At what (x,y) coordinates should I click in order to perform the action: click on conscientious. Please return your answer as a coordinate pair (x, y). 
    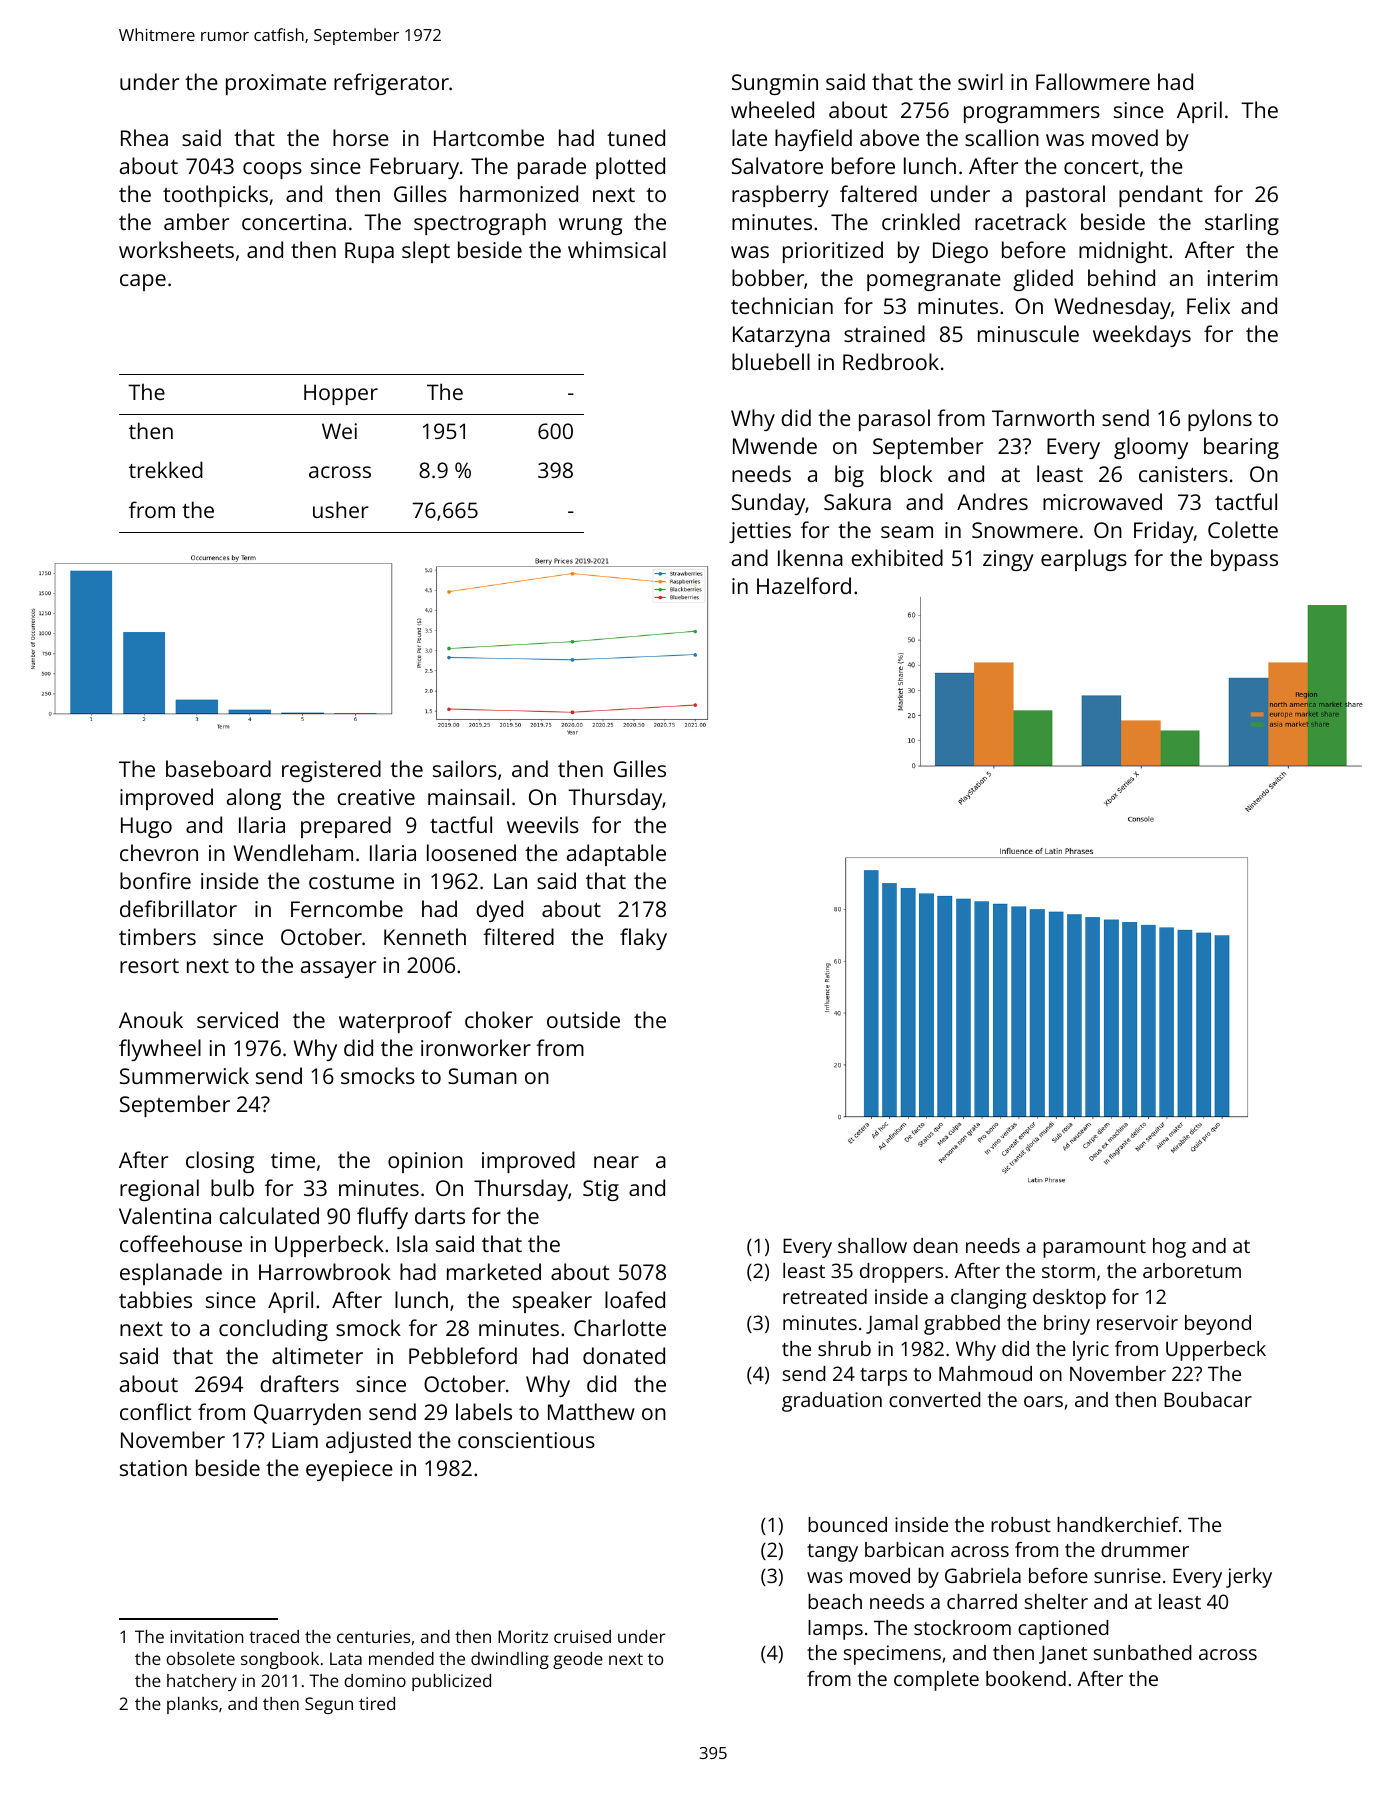
    Looking at the image, I should click on (526, 1440).
